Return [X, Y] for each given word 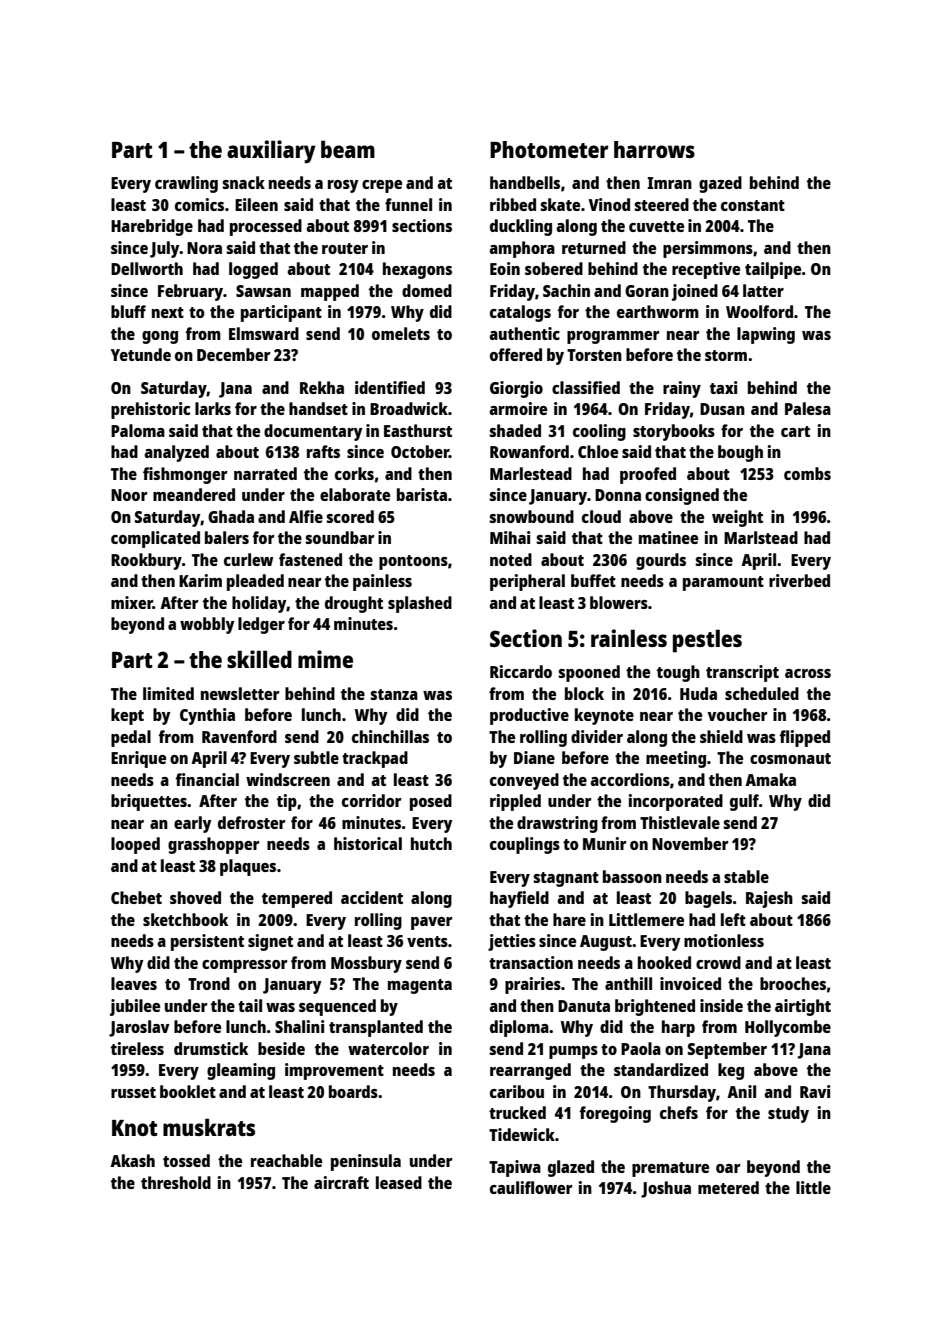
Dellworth [147, 268]
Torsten [594, 355]
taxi [723, 387]
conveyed [524, 781]
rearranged [530, 1071]
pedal [131, 738]
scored [350, 516]
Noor [129, 495]
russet [133, 1092]
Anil [741, 1091]
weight [737, 518]
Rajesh [769, 899]
